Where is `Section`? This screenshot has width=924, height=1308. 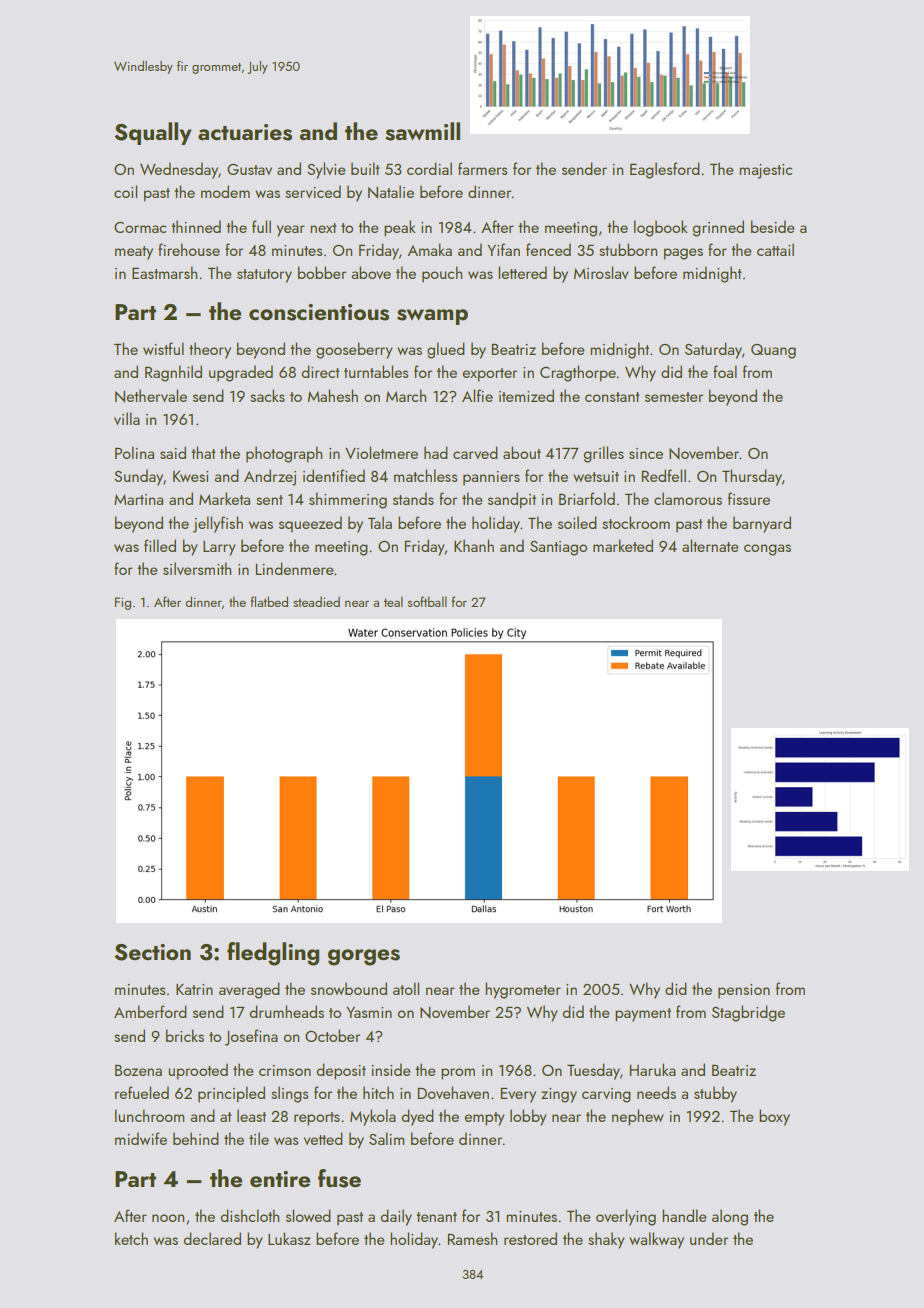
Section is located at coordinates (153, 952).
